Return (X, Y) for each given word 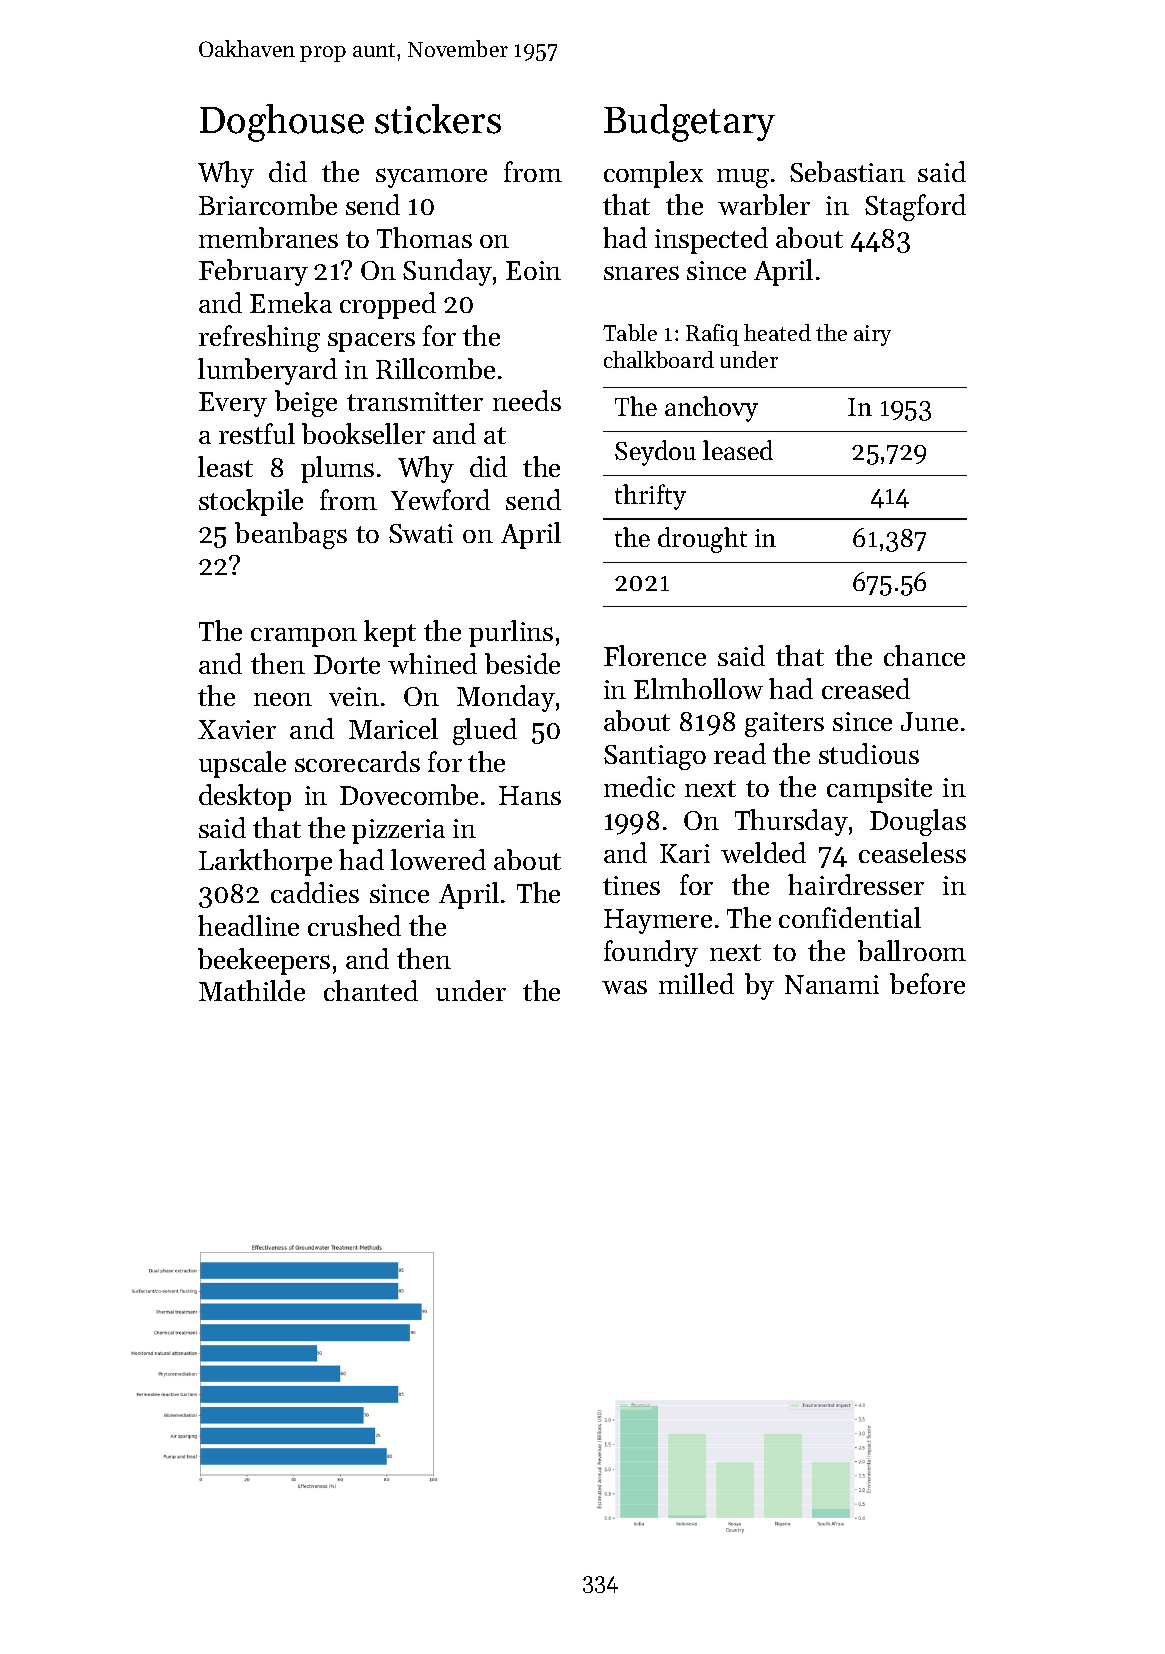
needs (527, 400)
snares (641, 273)
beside (522, 663)
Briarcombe (268, 204)
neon (283, 699)
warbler (764, 204)
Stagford (915, 207)
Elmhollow (698, 688)
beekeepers (264, 961)
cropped (388, 305)
